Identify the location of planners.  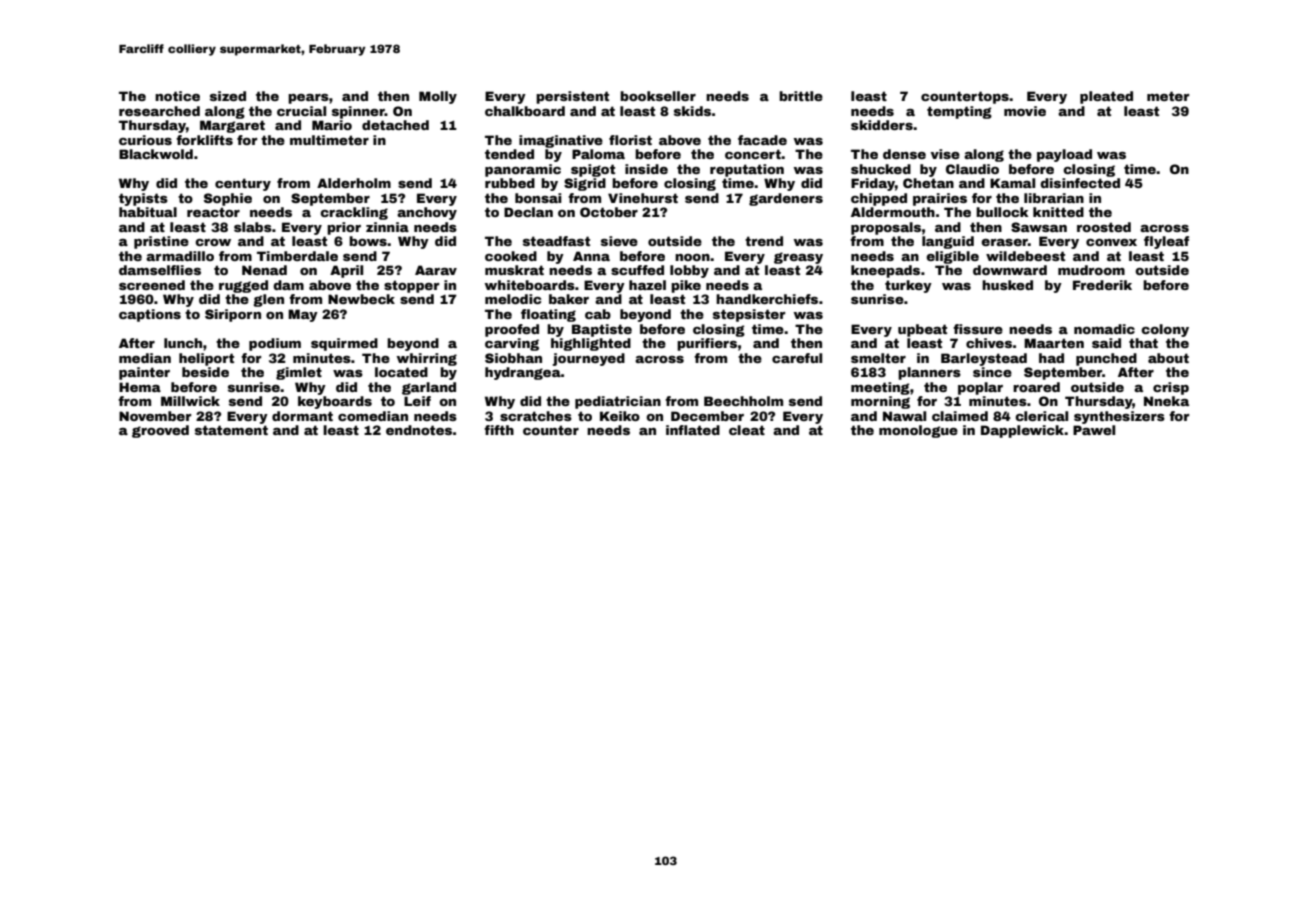
(929, 373).
